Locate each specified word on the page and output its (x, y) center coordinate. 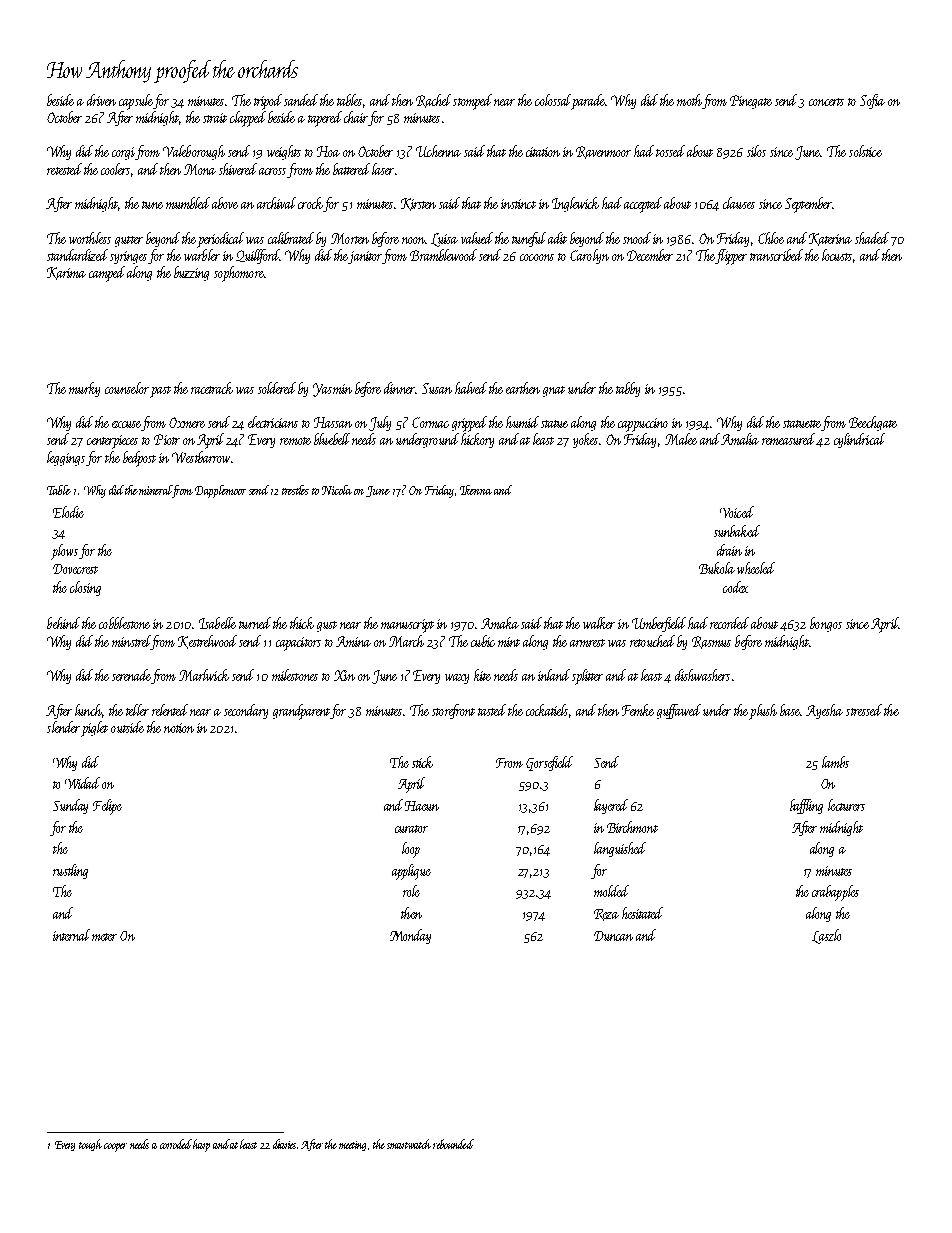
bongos (826, 624)
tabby (628, 389)
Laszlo (826, 936)
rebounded (453, 1144)
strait (215, 118)
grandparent (302, 712)
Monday (410, 936)
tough (90, 1145)
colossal (553, 100)
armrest (587, 643)
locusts (837, 255)
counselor (127, 388)
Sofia (872, 101)
